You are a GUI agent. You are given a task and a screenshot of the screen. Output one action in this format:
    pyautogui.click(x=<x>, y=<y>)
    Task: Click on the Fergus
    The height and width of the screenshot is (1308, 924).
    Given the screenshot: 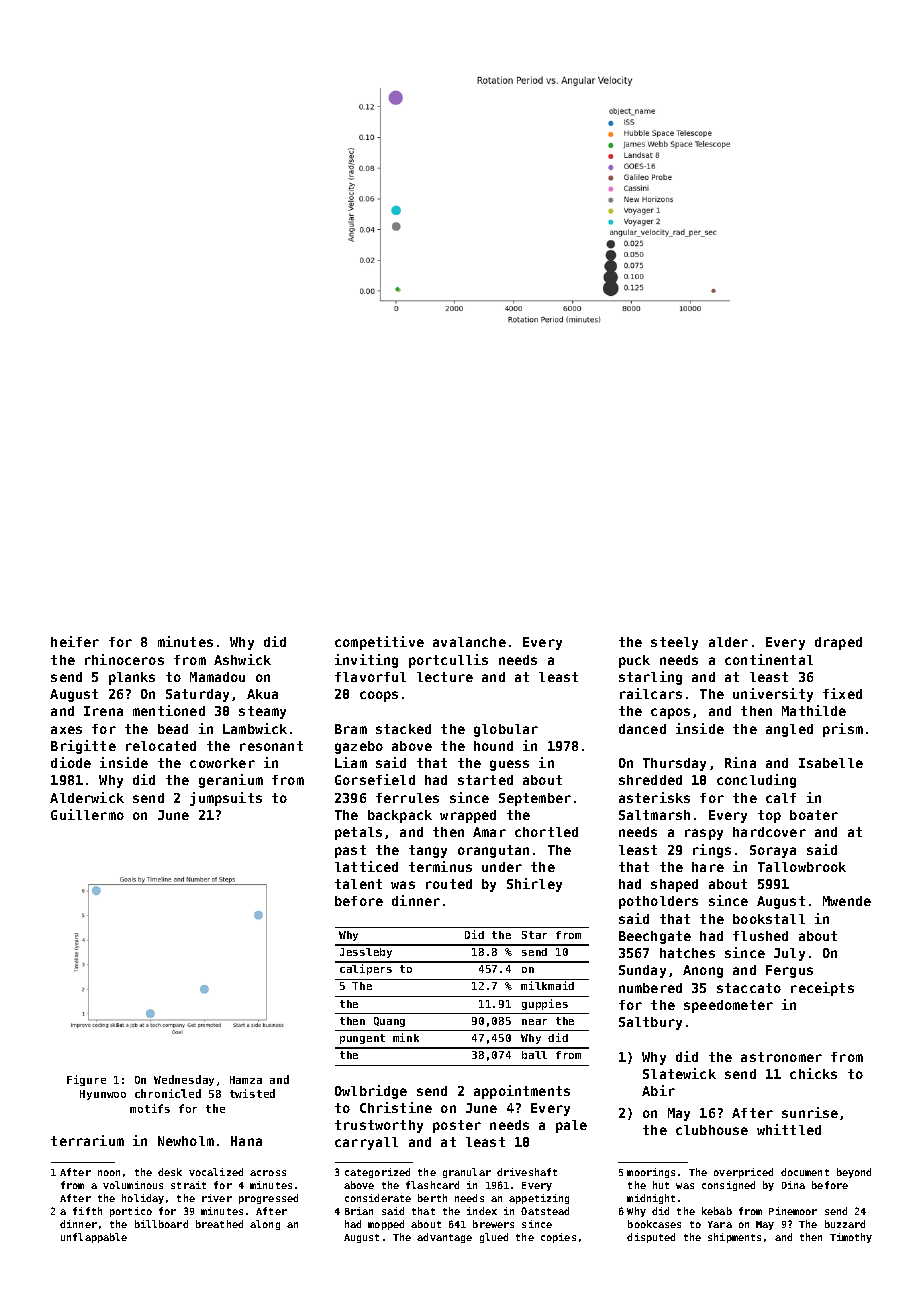 What is the action you would take?
    pyautogui.click(x=789, y=971)
